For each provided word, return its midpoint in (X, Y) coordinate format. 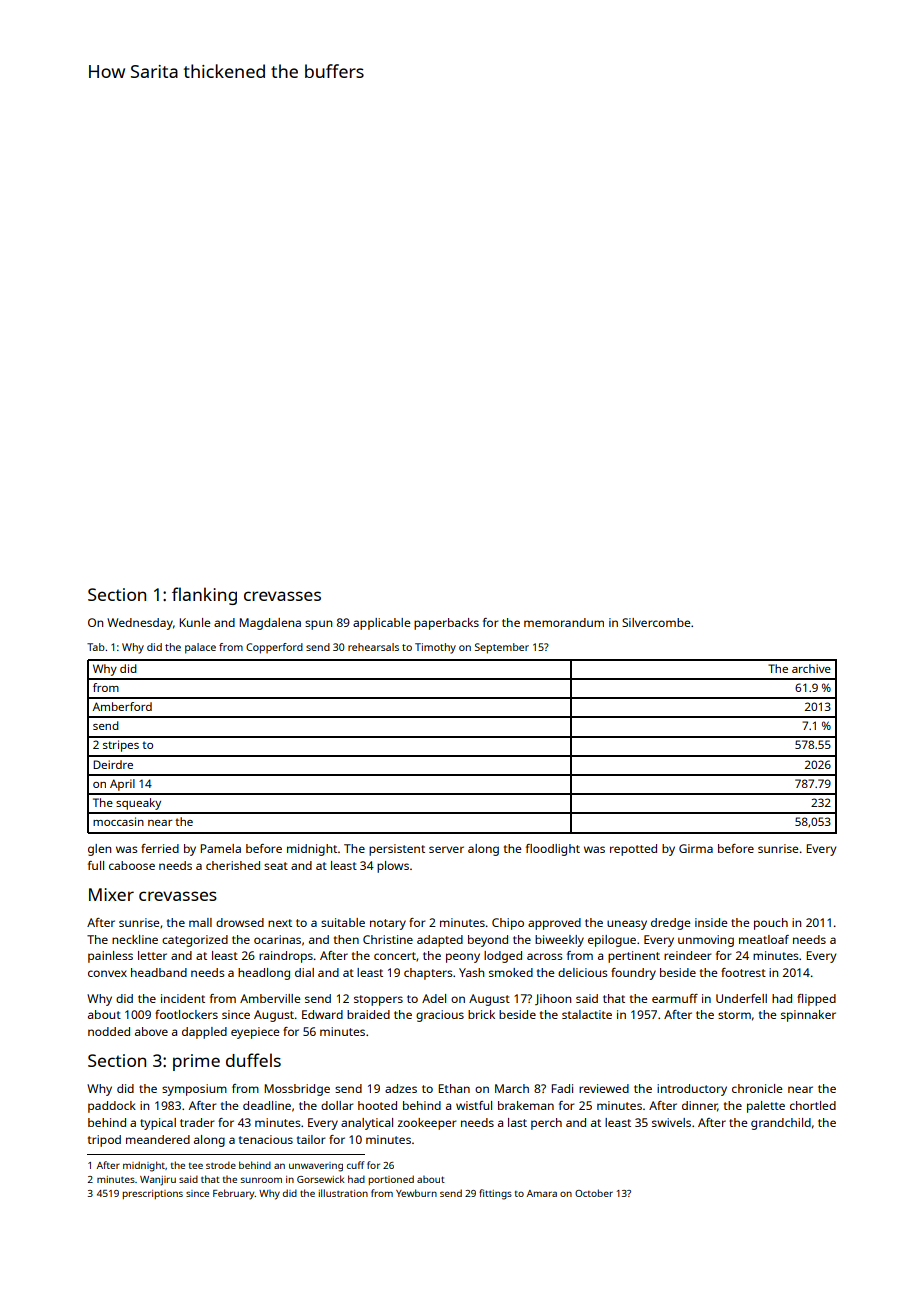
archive (811, 668)
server (446, 849)
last (517, 1122)
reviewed (604, 1088)
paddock (112, 1107)
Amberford (122, 706)
